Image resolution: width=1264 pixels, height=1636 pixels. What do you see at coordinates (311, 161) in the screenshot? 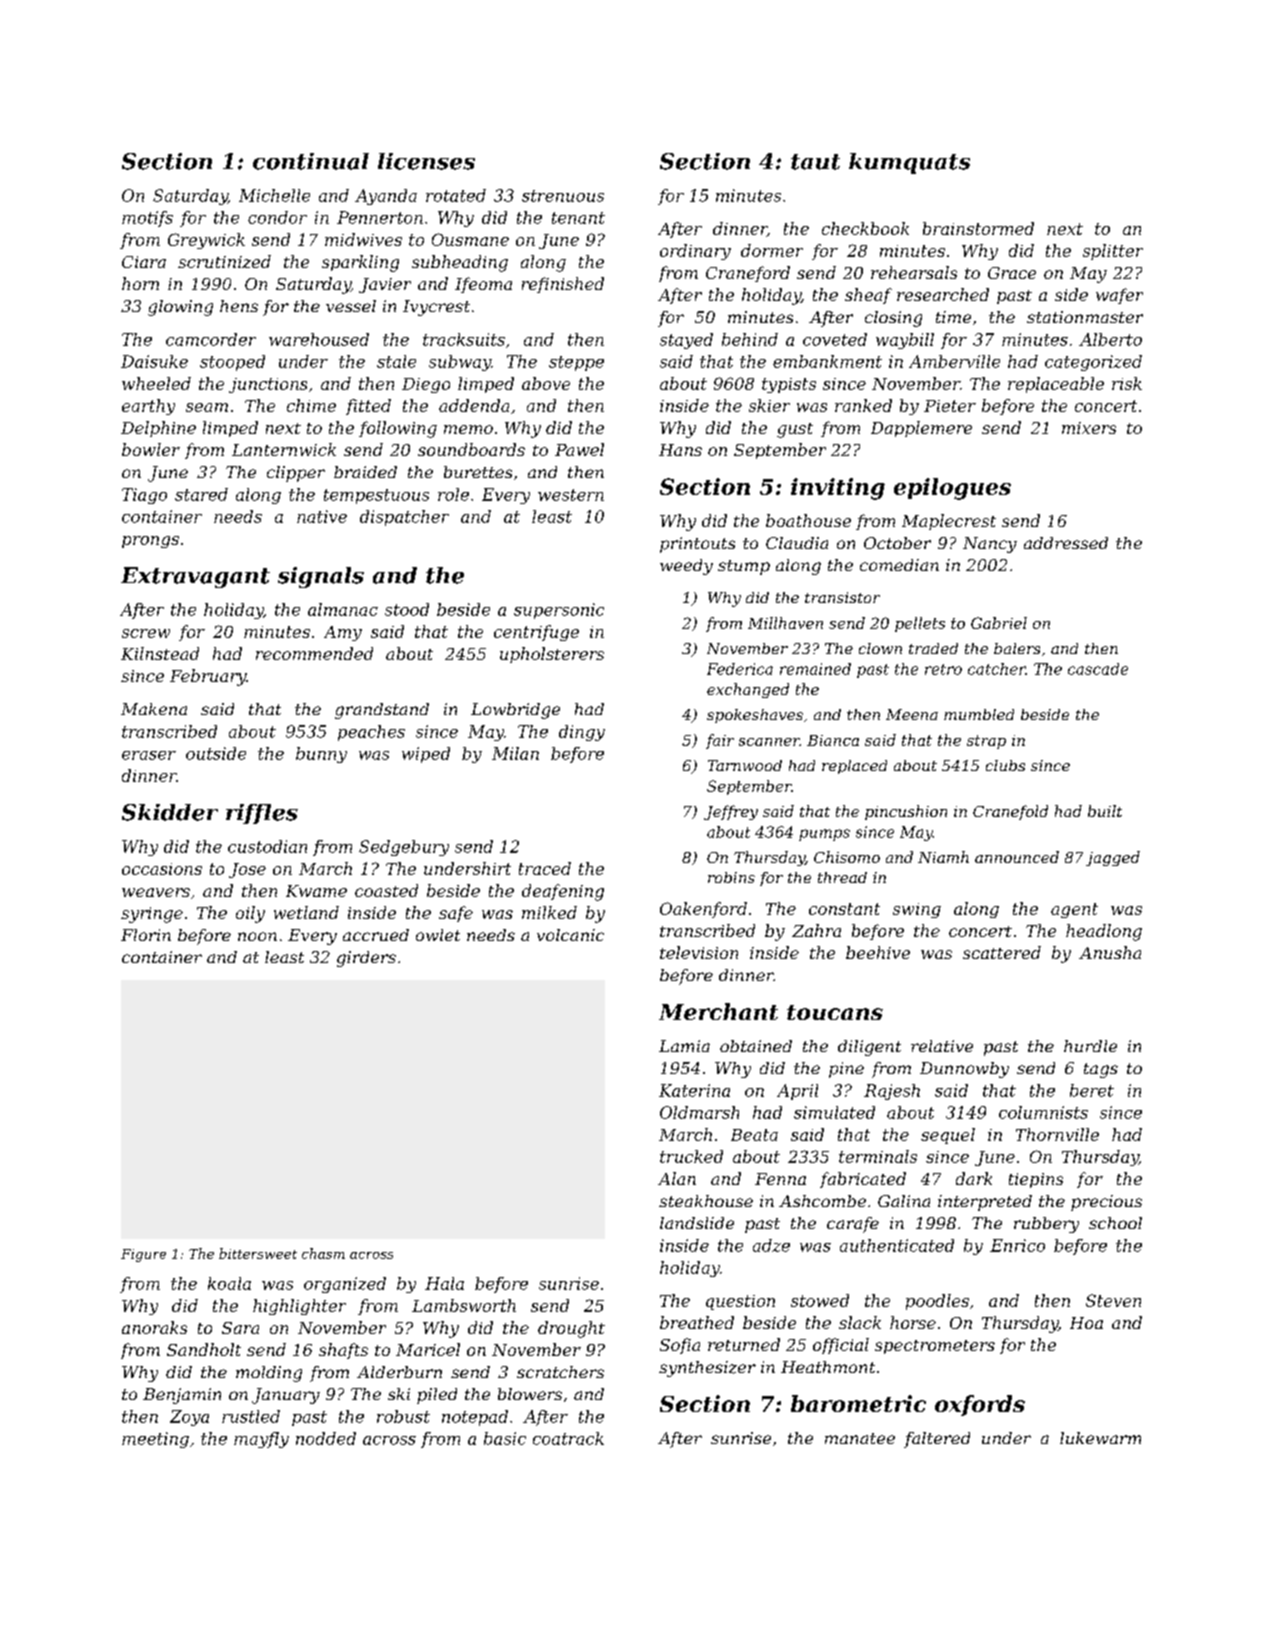
I see `continual` at bounding box center [311, 161].
